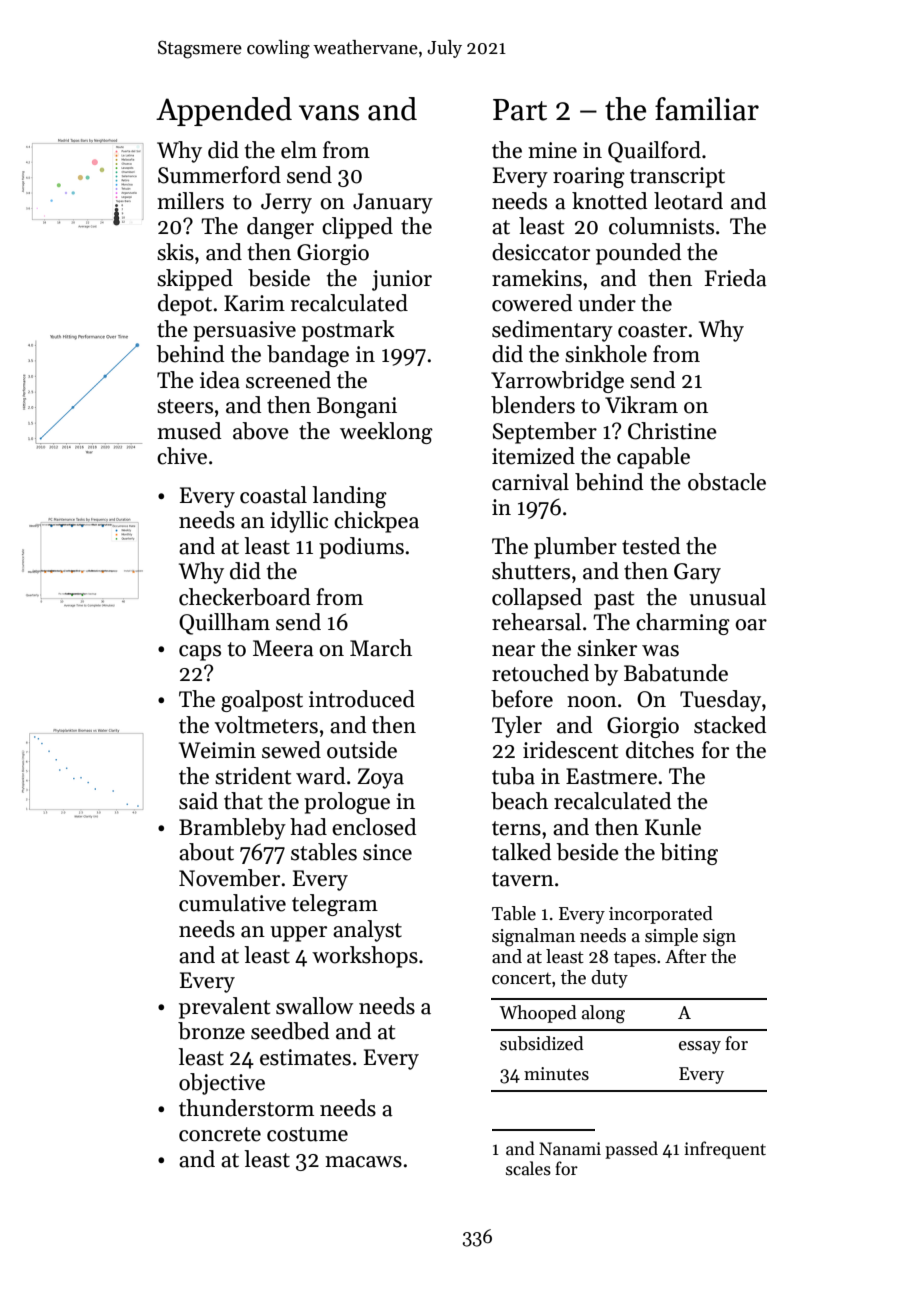 The width and height of the screenshot is (924, 1311). Describe the element at coordinates (673, 827) in the screenshot. I see `Kunle` at that location.
